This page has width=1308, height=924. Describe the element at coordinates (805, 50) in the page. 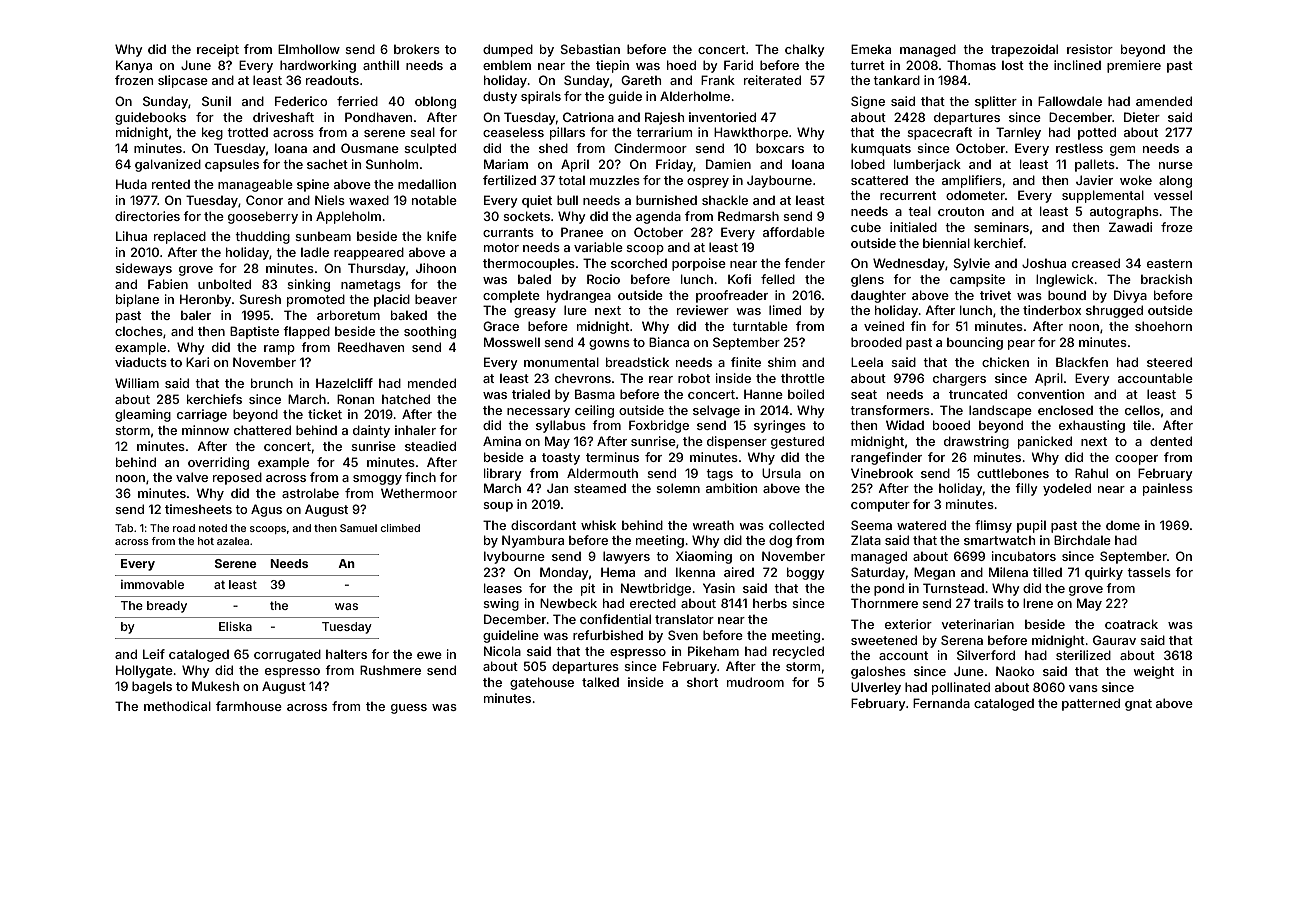

I see `chalky` at that location.
